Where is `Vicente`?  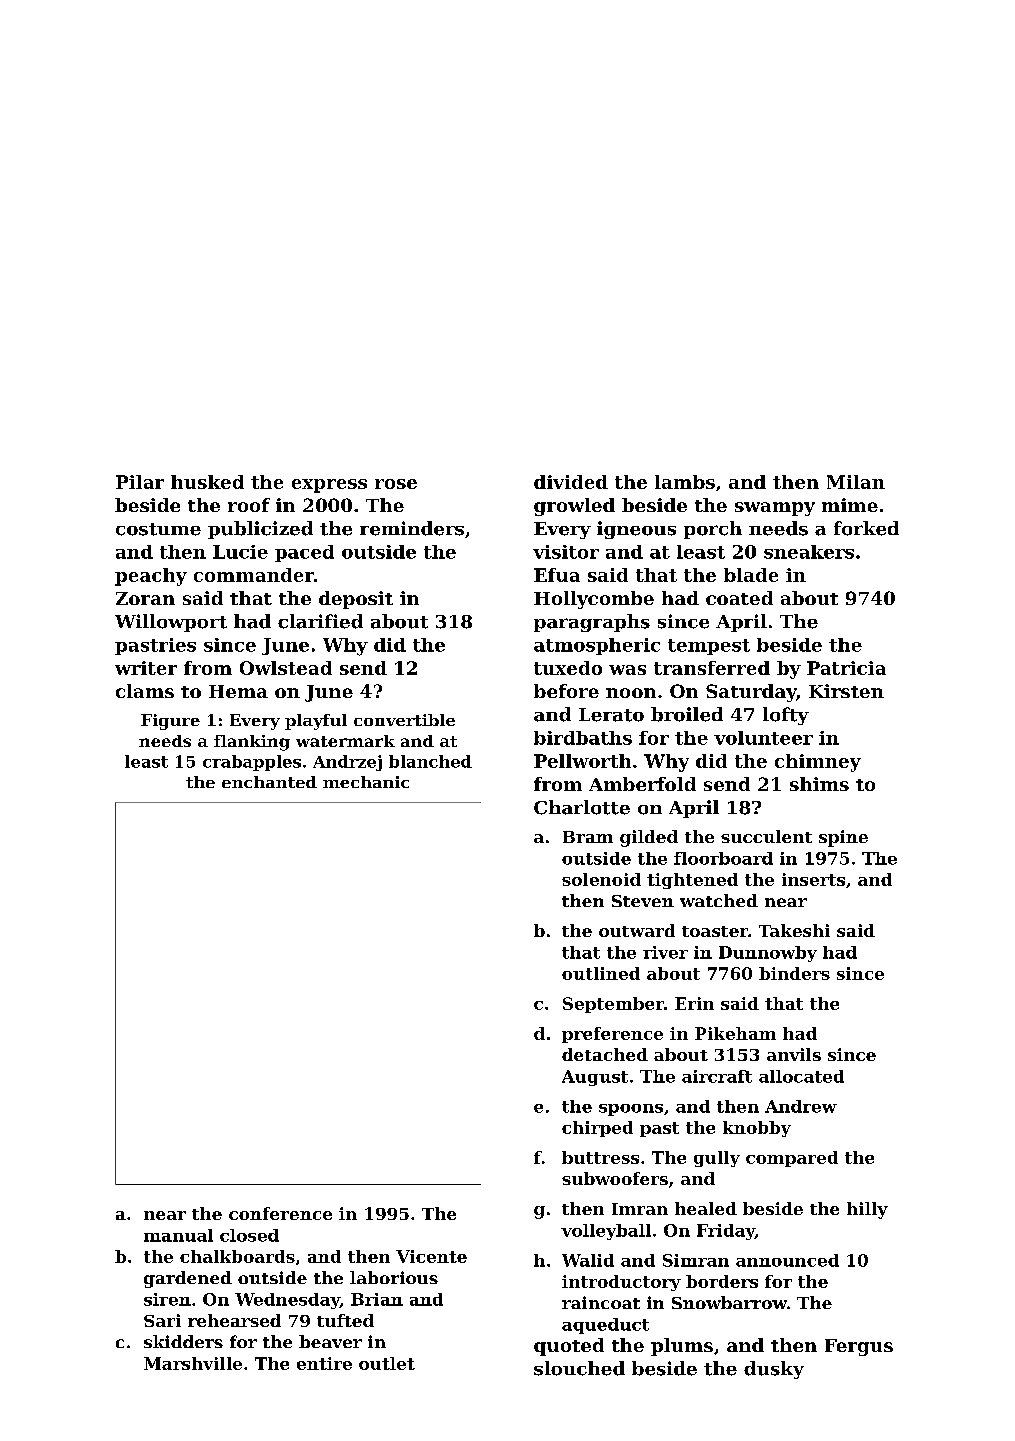 Vicente is located at coordinates (431, 1256).
